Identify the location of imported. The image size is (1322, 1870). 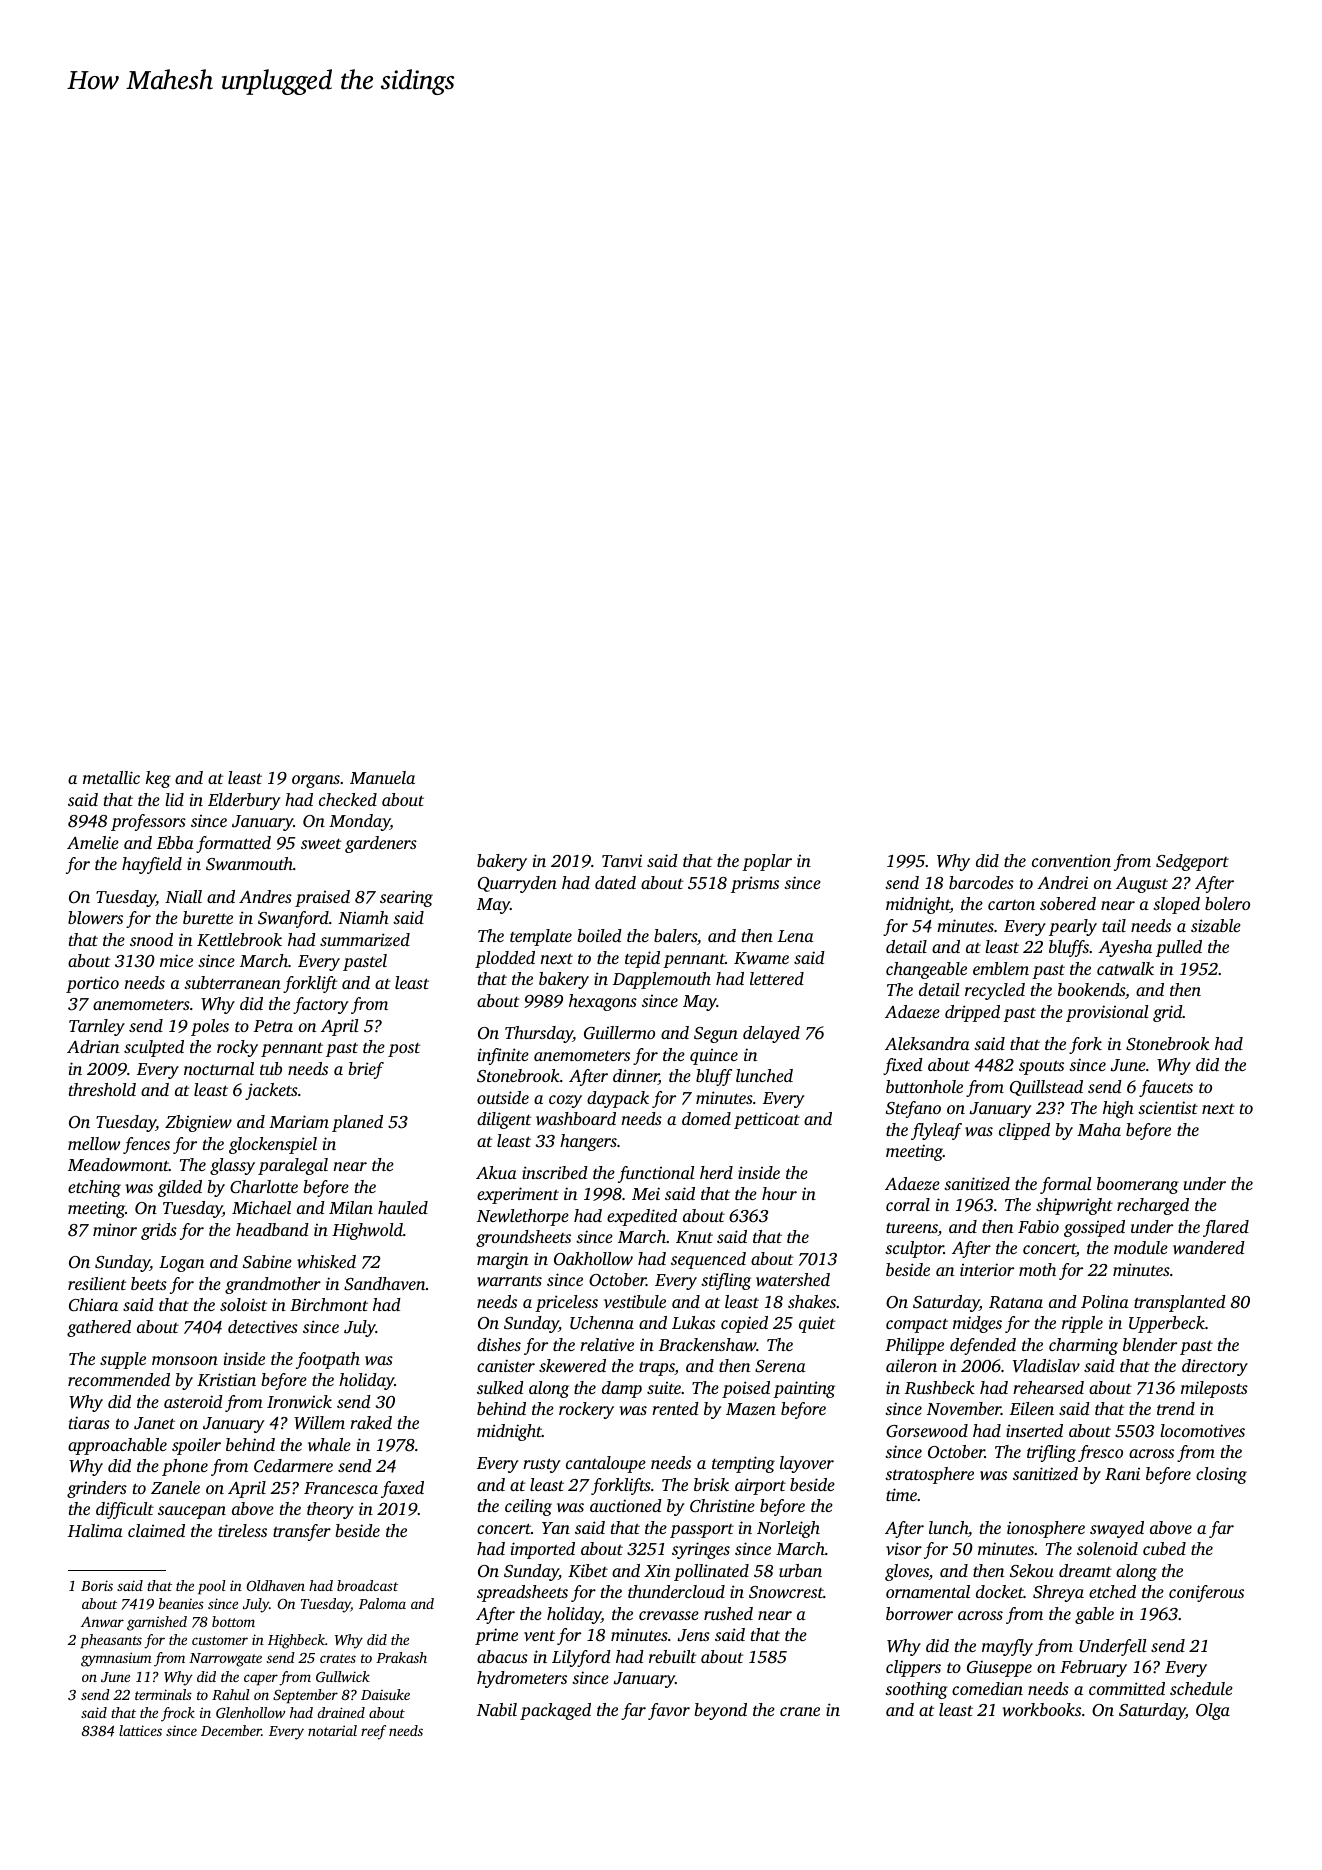
(543, 1550).
